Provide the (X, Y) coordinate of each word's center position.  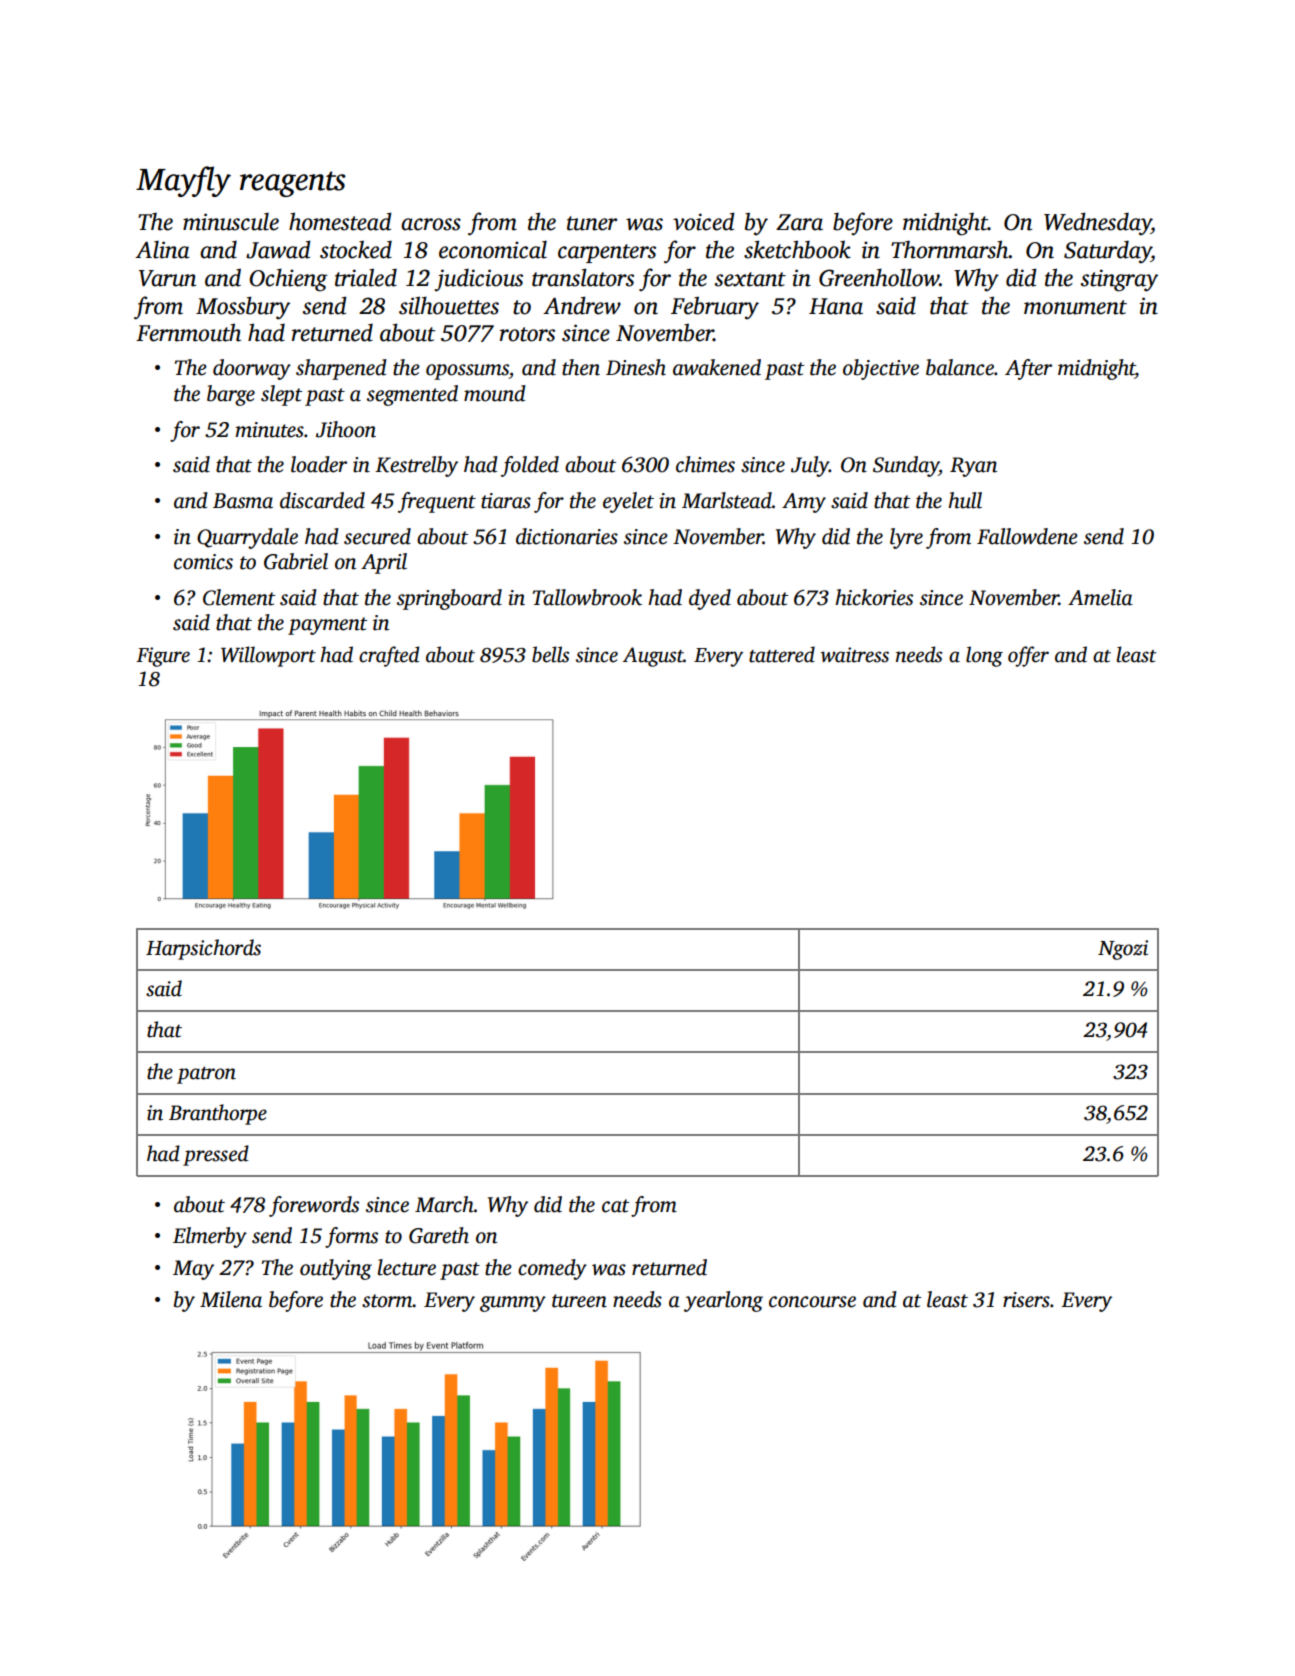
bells (550, 654)
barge (231, 395)
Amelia (1100, 597)
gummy (513, 1304)
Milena (231, 1299)
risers (1026, 1300)
